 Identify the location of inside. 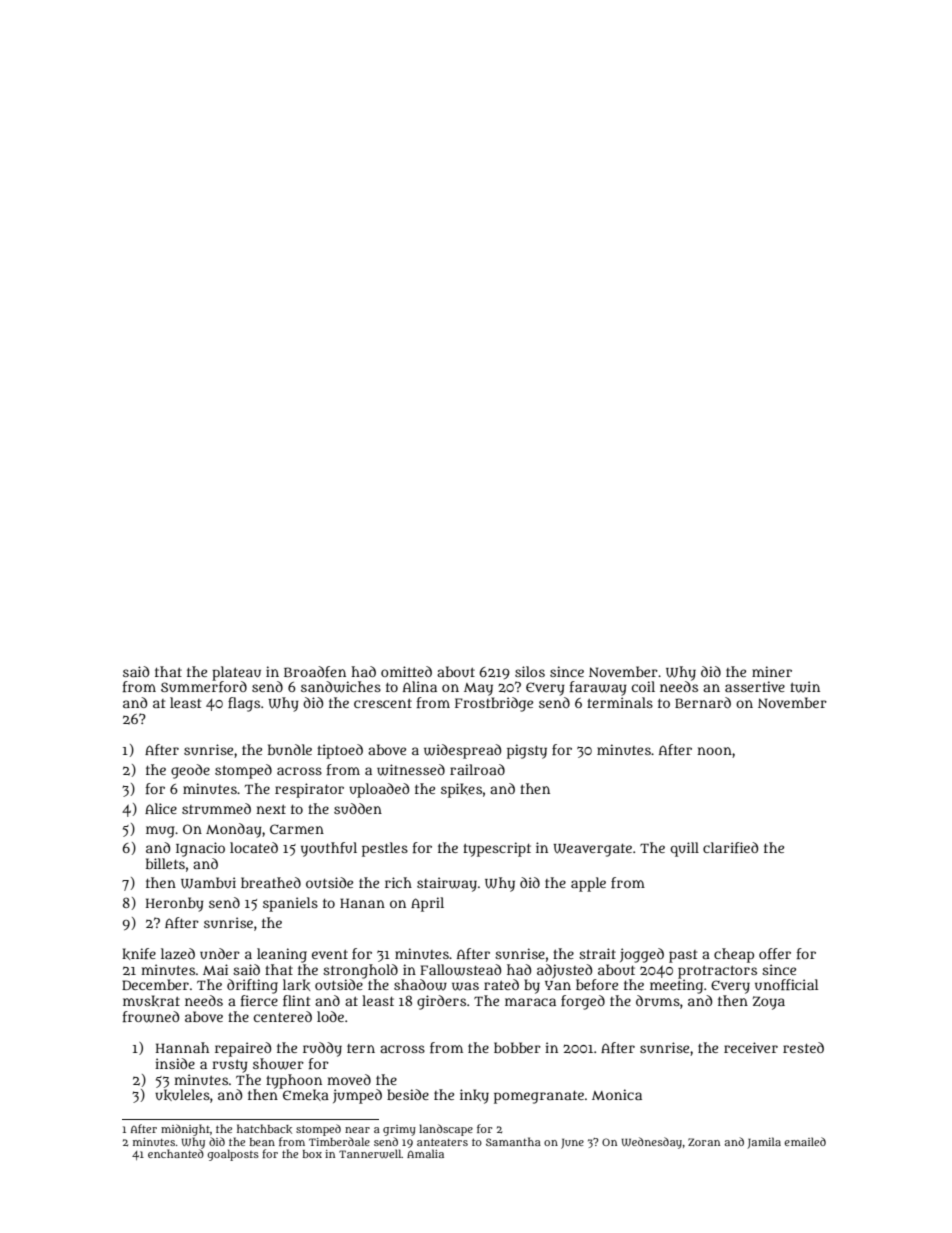
(175, 1063).
